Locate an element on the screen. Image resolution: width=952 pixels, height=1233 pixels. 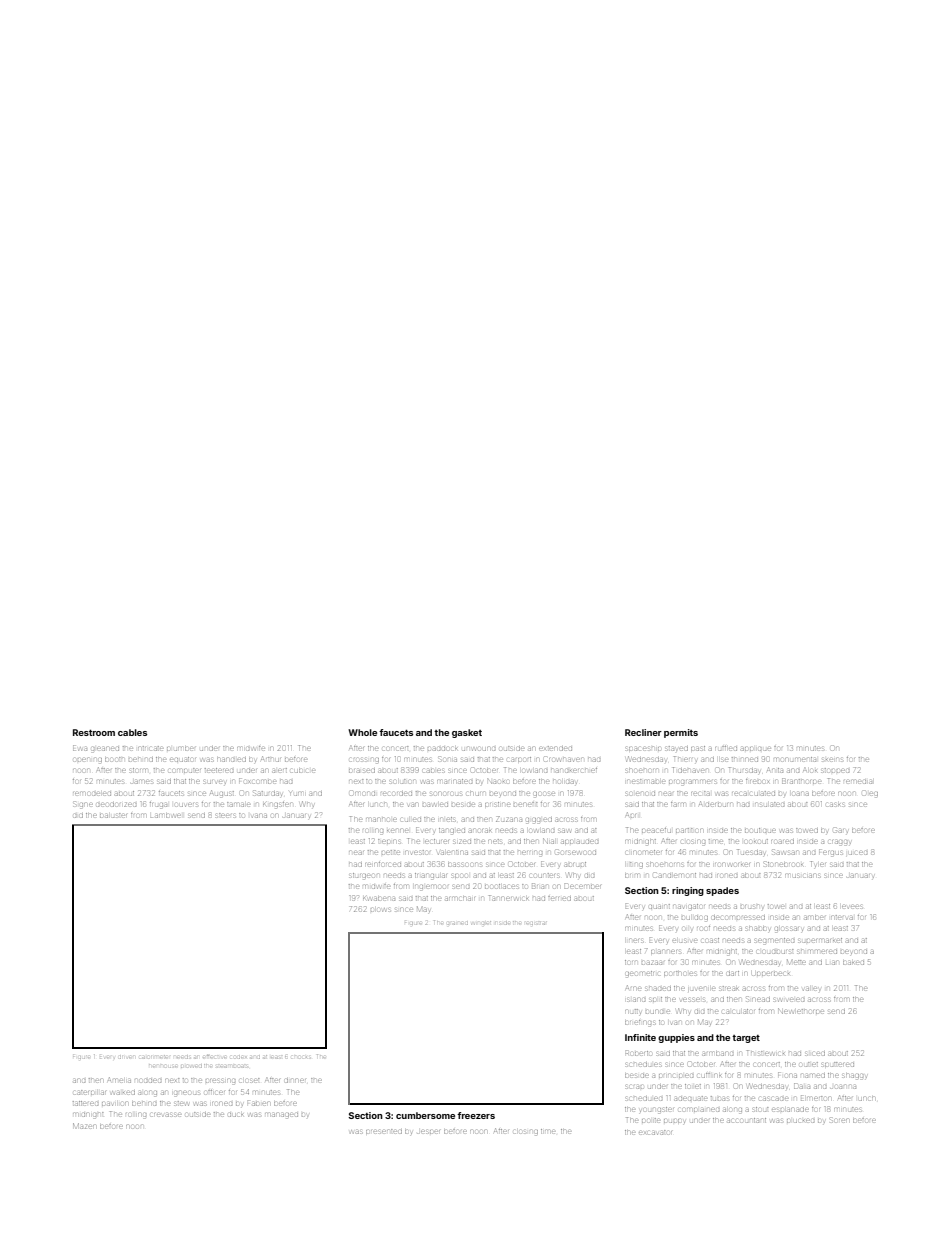
excavator is located at coordinates (655, 1132).
